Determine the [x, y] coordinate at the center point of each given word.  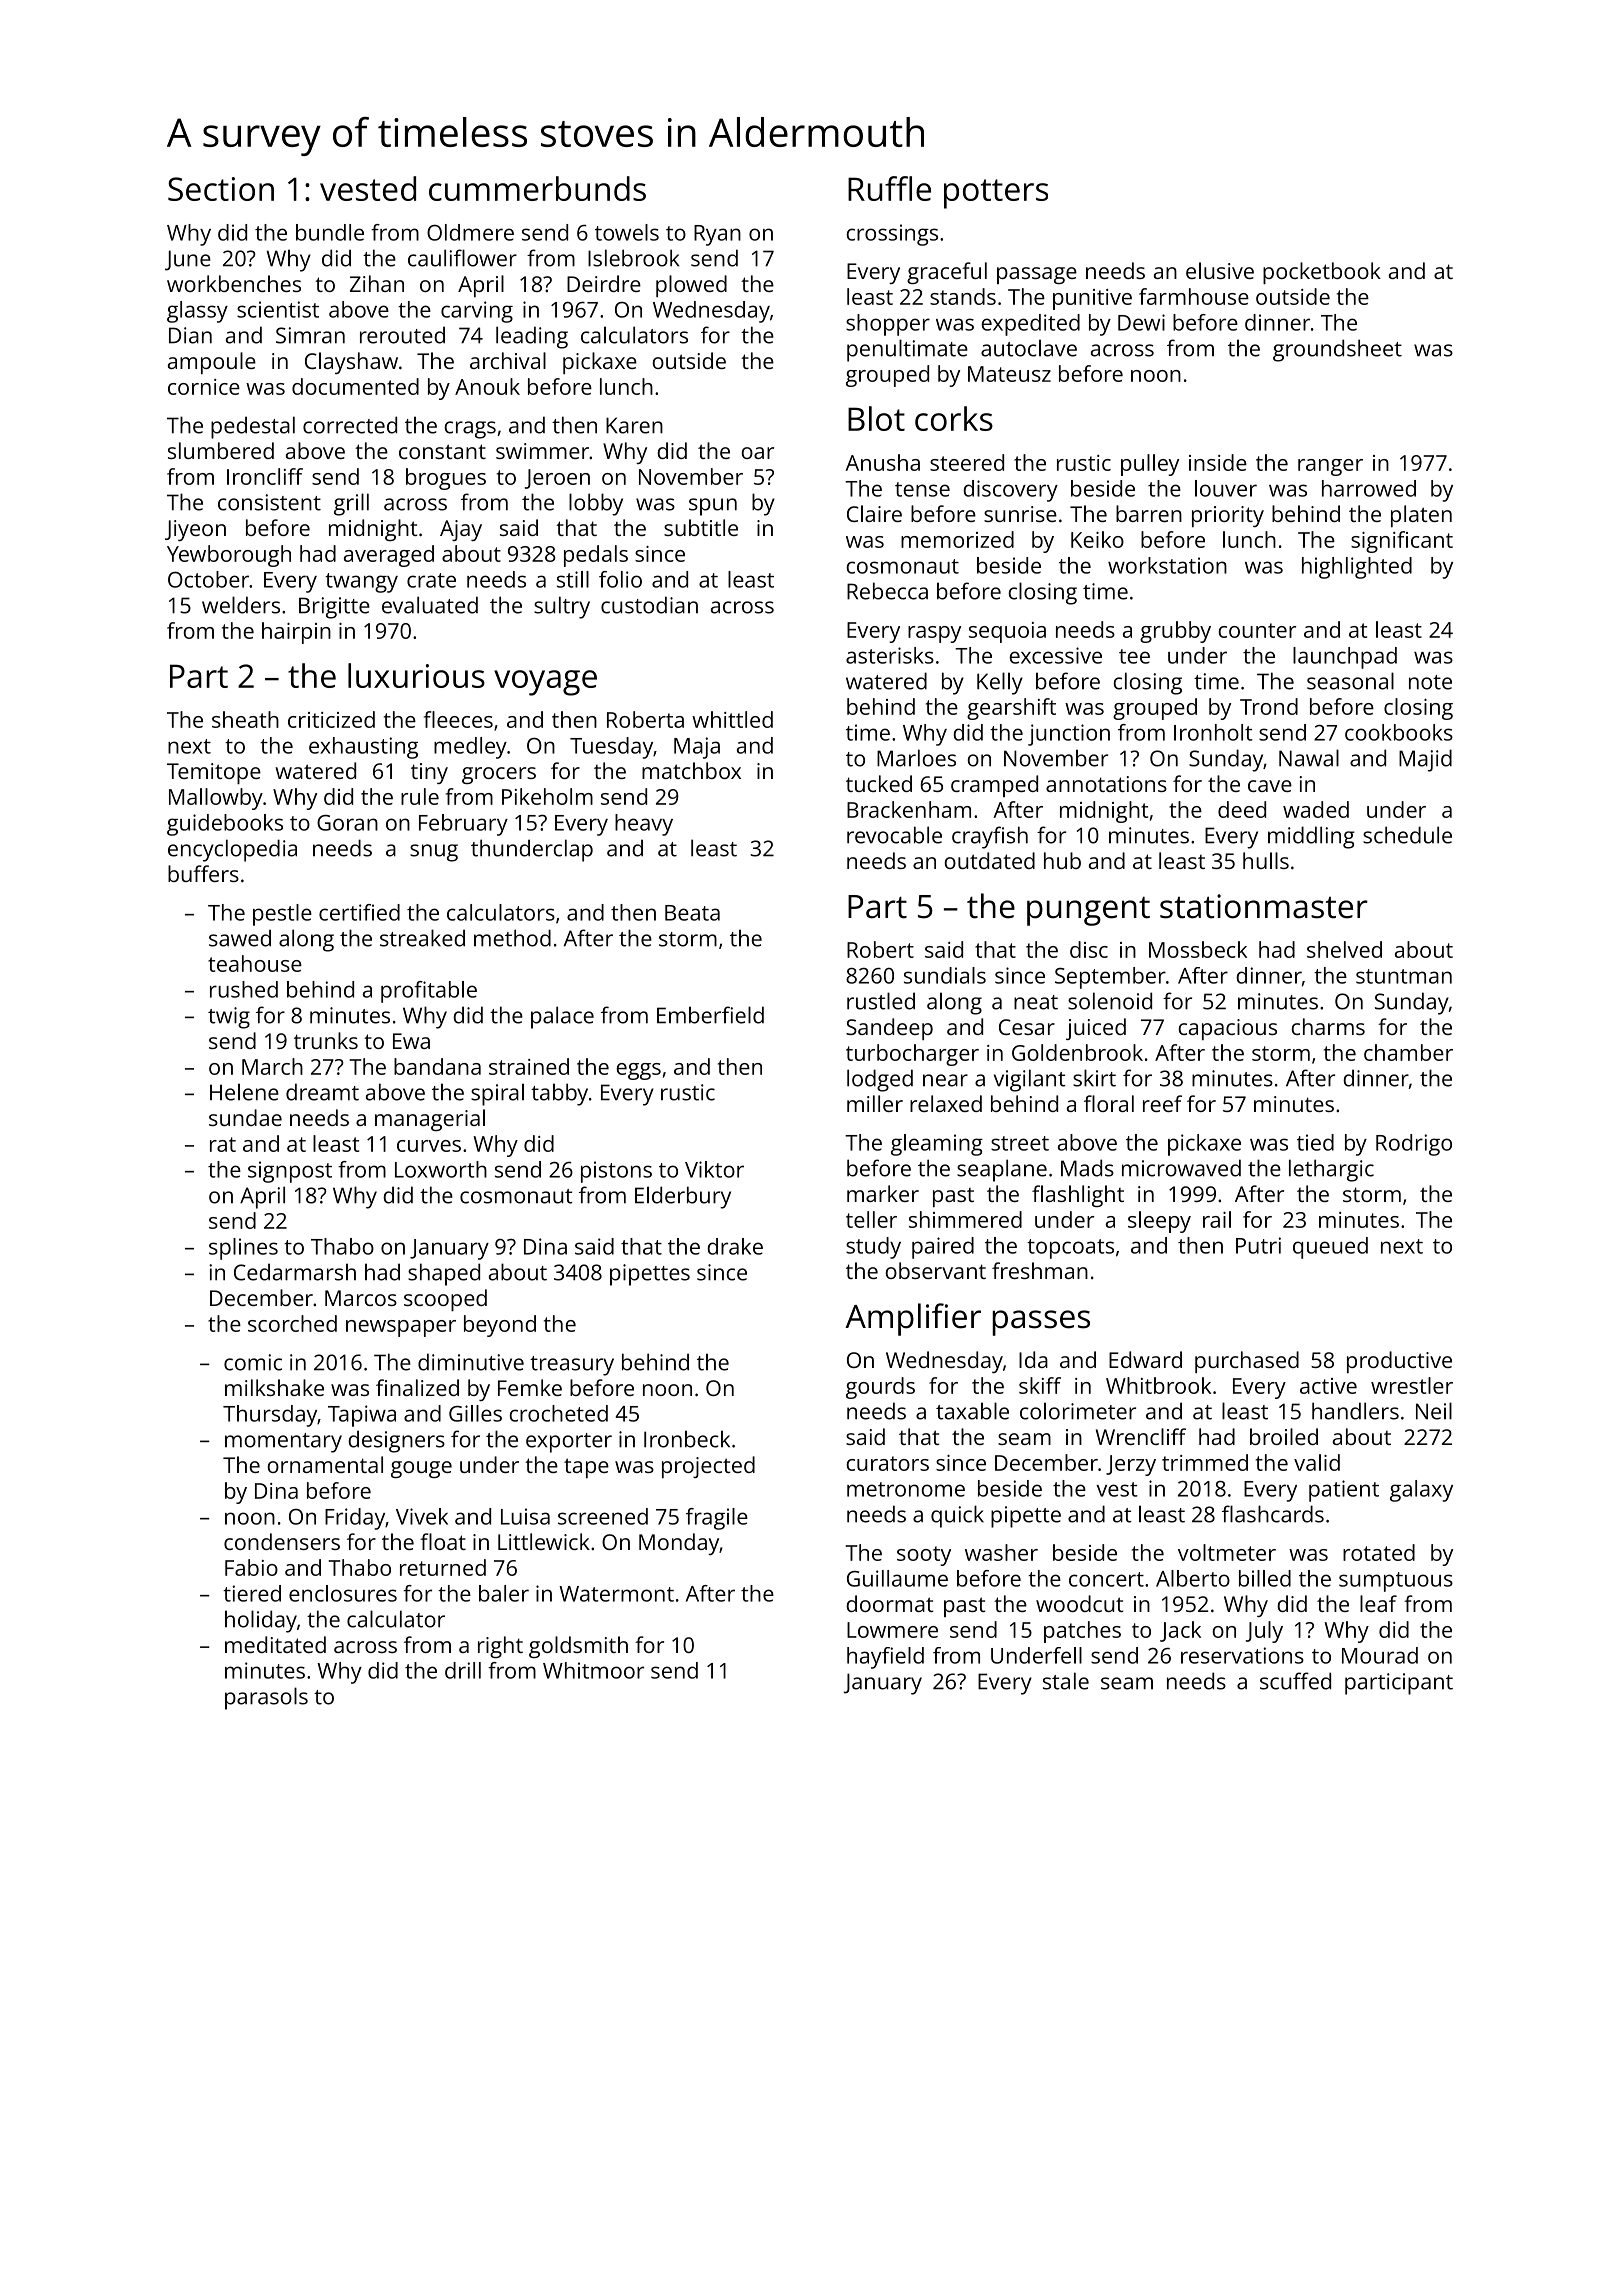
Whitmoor [593, 1670]
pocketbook [1322, 273]
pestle [282, 915]
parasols [266, 1698]
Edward [1145, 1359]
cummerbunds [537, 188]
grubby [1175, 632]
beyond [500, 1326]
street [1020, 1143]
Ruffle [889, 188]
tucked [879, 783]
